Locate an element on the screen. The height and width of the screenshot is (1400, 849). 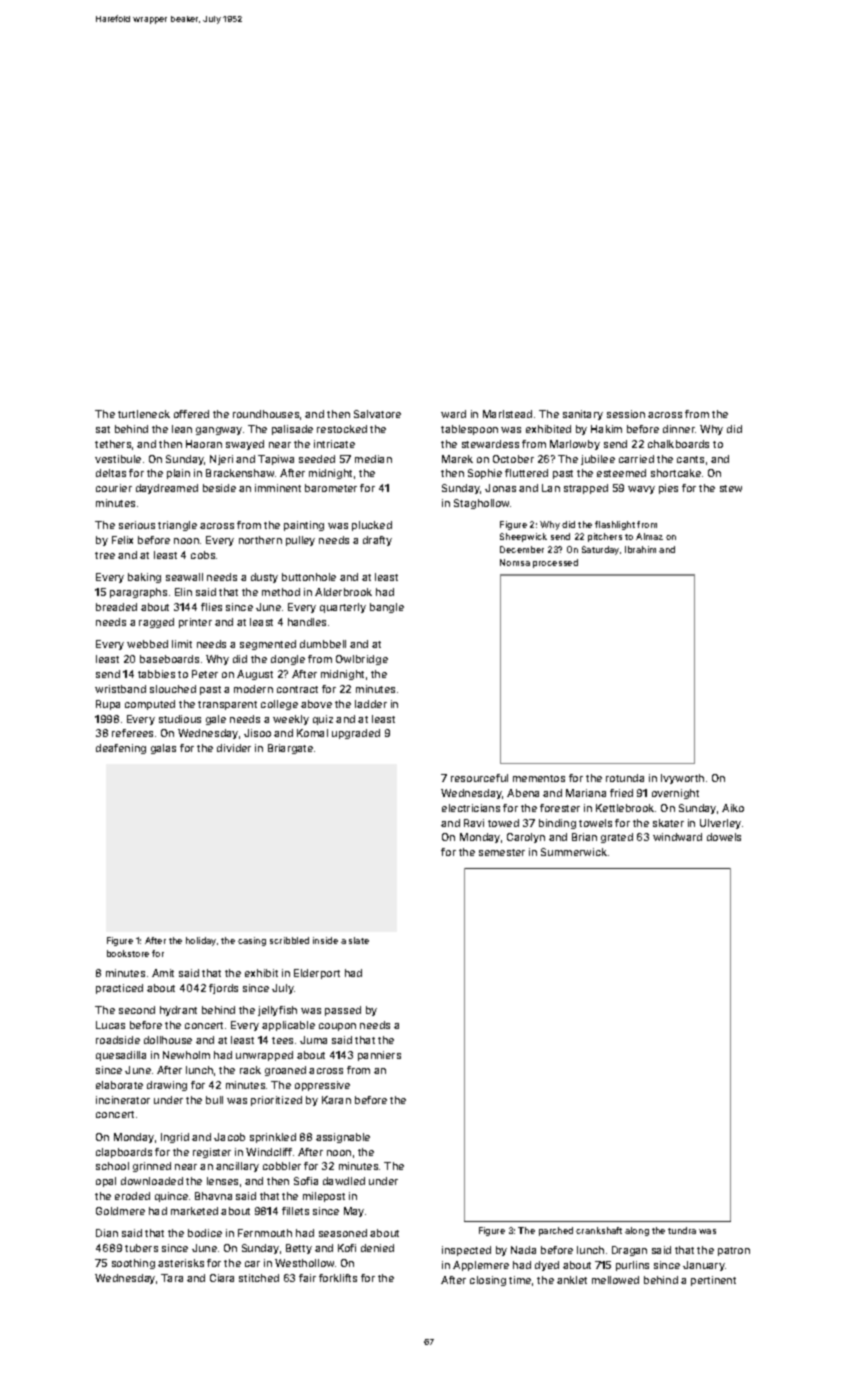
Komal is located at coordinates (312, 733).
